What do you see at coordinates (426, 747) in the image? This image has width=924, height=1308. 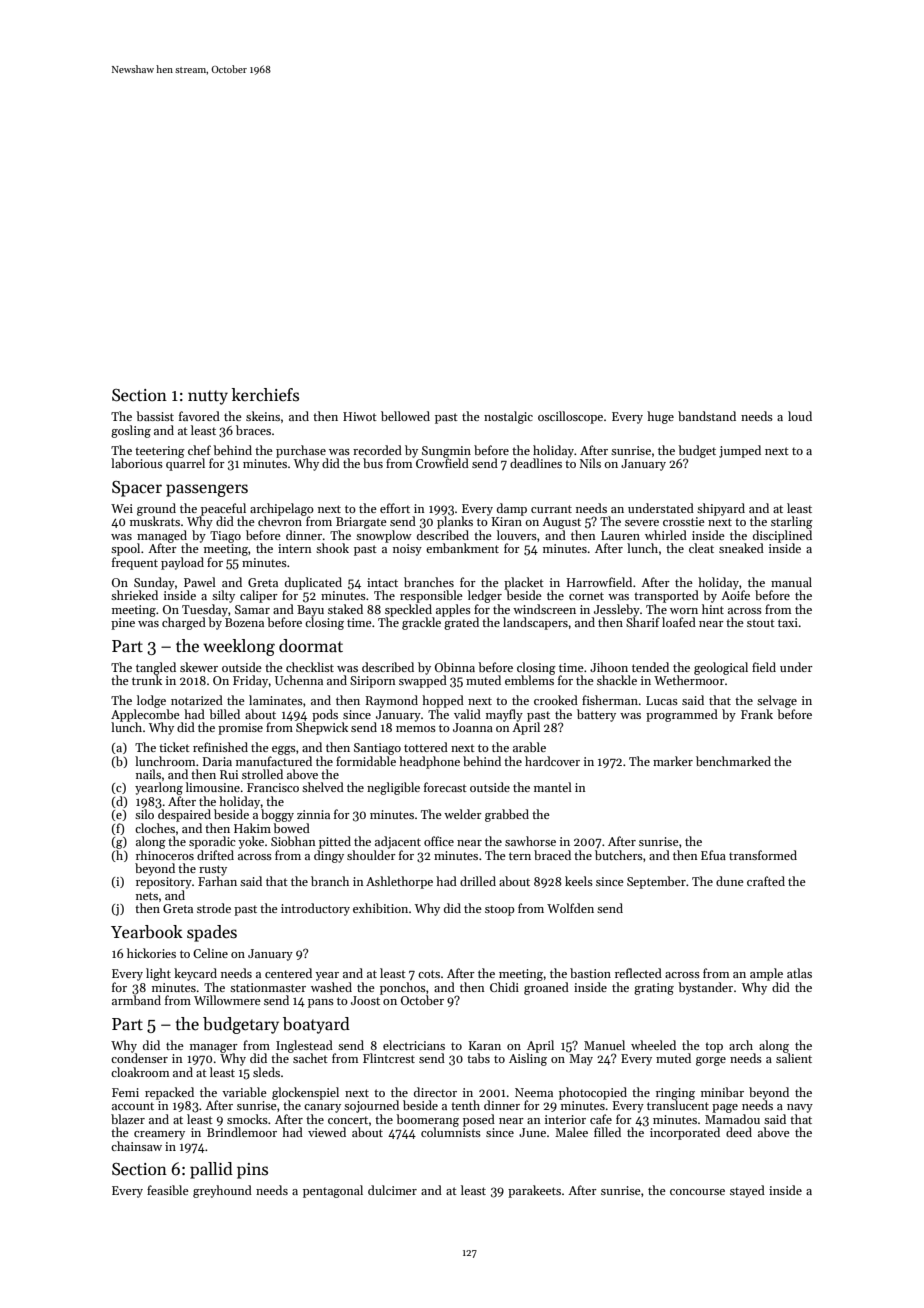 I see `tottered` at bounding box center [426, 747].
